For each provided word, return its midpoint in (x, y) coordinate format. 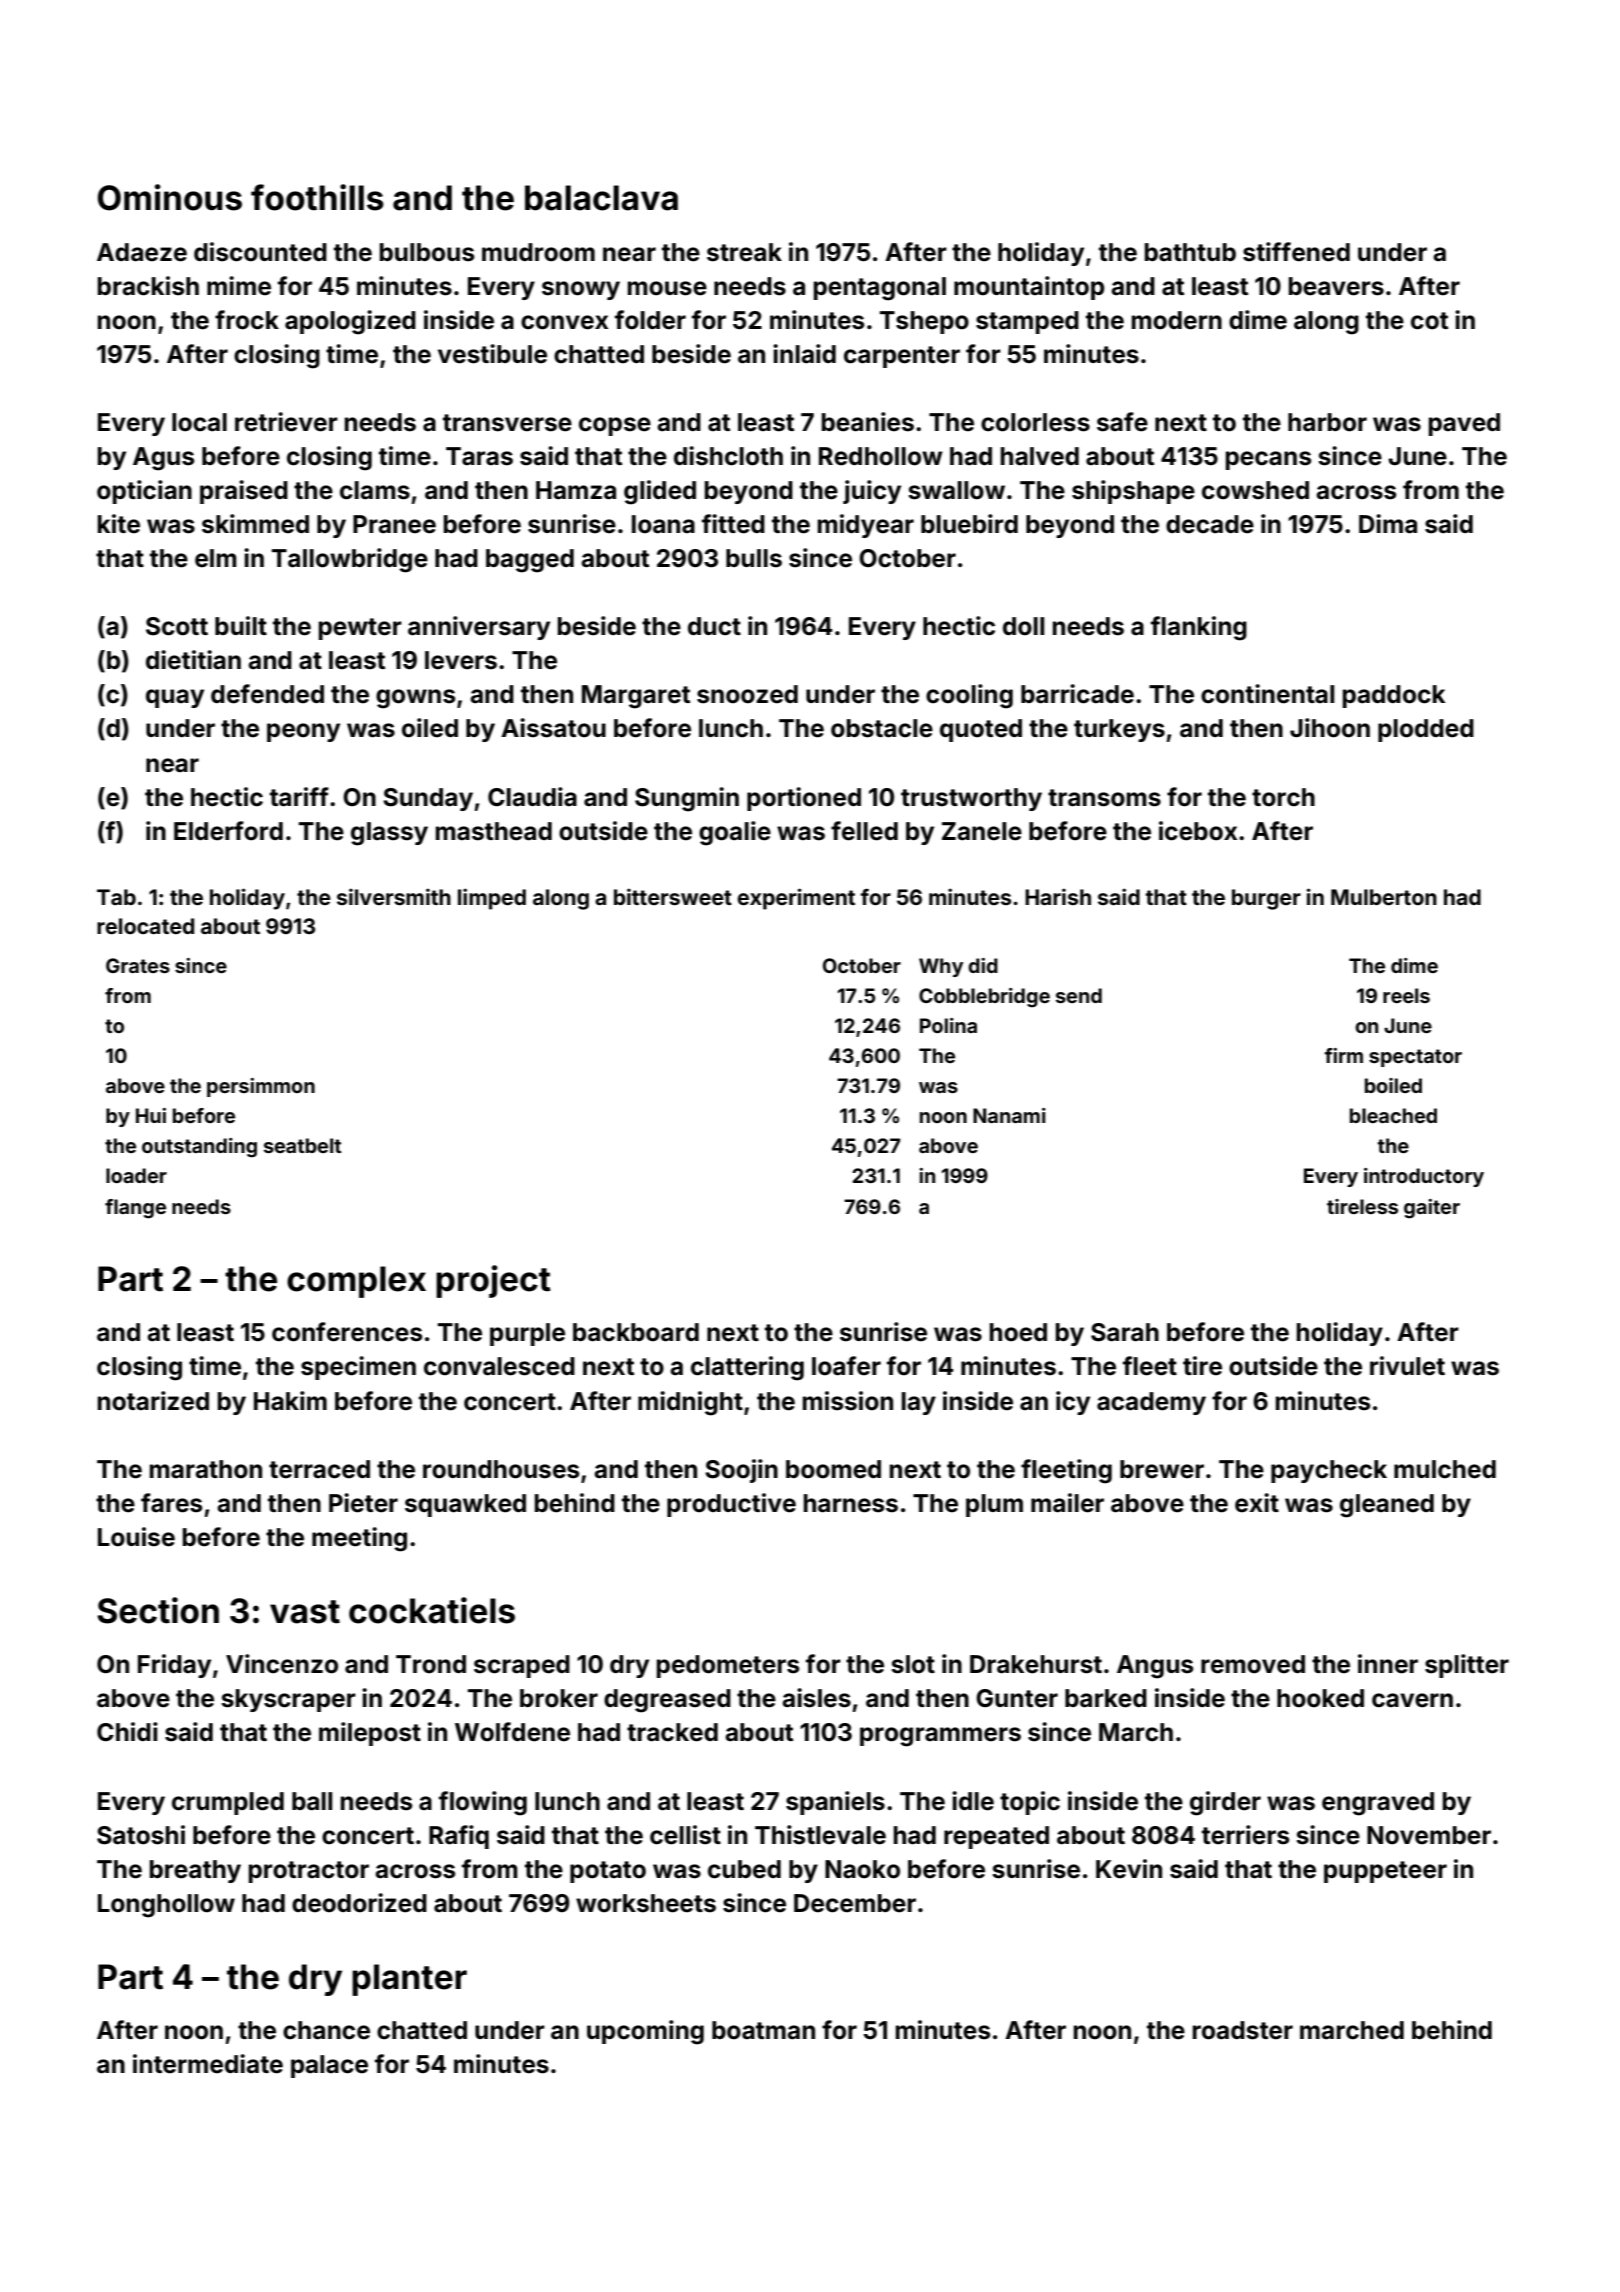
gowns (415, 699)
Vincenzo (282, 1664)
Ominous (170, 197)
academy (1151, 1403)
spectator (1415, 1058)
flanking (1199, 628)
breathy (195, 1871)
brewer (1162, 1469)
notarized (153, 1401)
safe (1122, 422)
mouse (667, 288)
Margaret (636, 697)
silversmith (394, 896)
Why (941, 967)
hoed (1018, 1332)
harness (851, 1503)
